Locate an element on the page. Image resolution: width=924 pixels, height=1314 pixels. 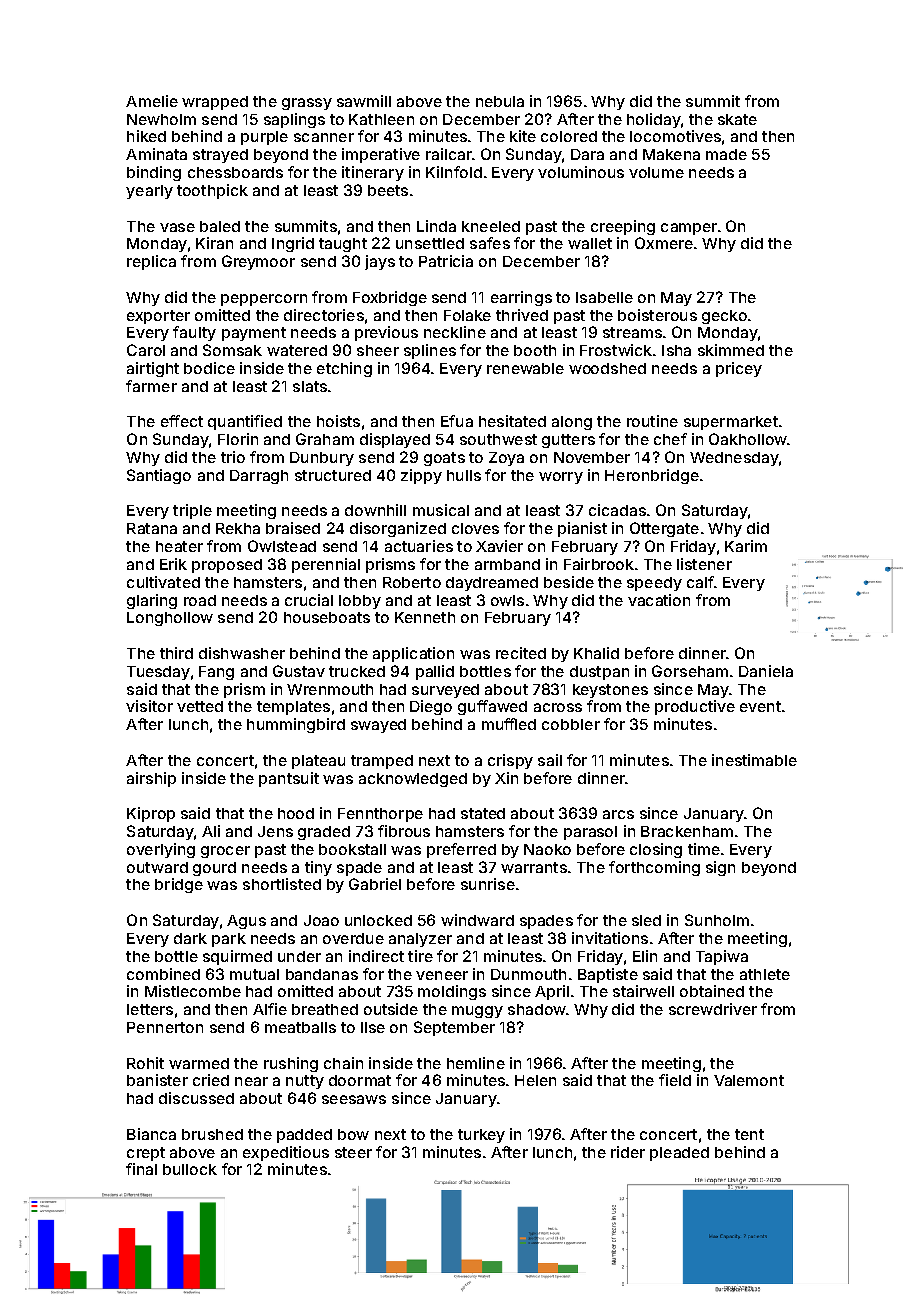
Fennthorpe is located at coordinates (380, 815).
